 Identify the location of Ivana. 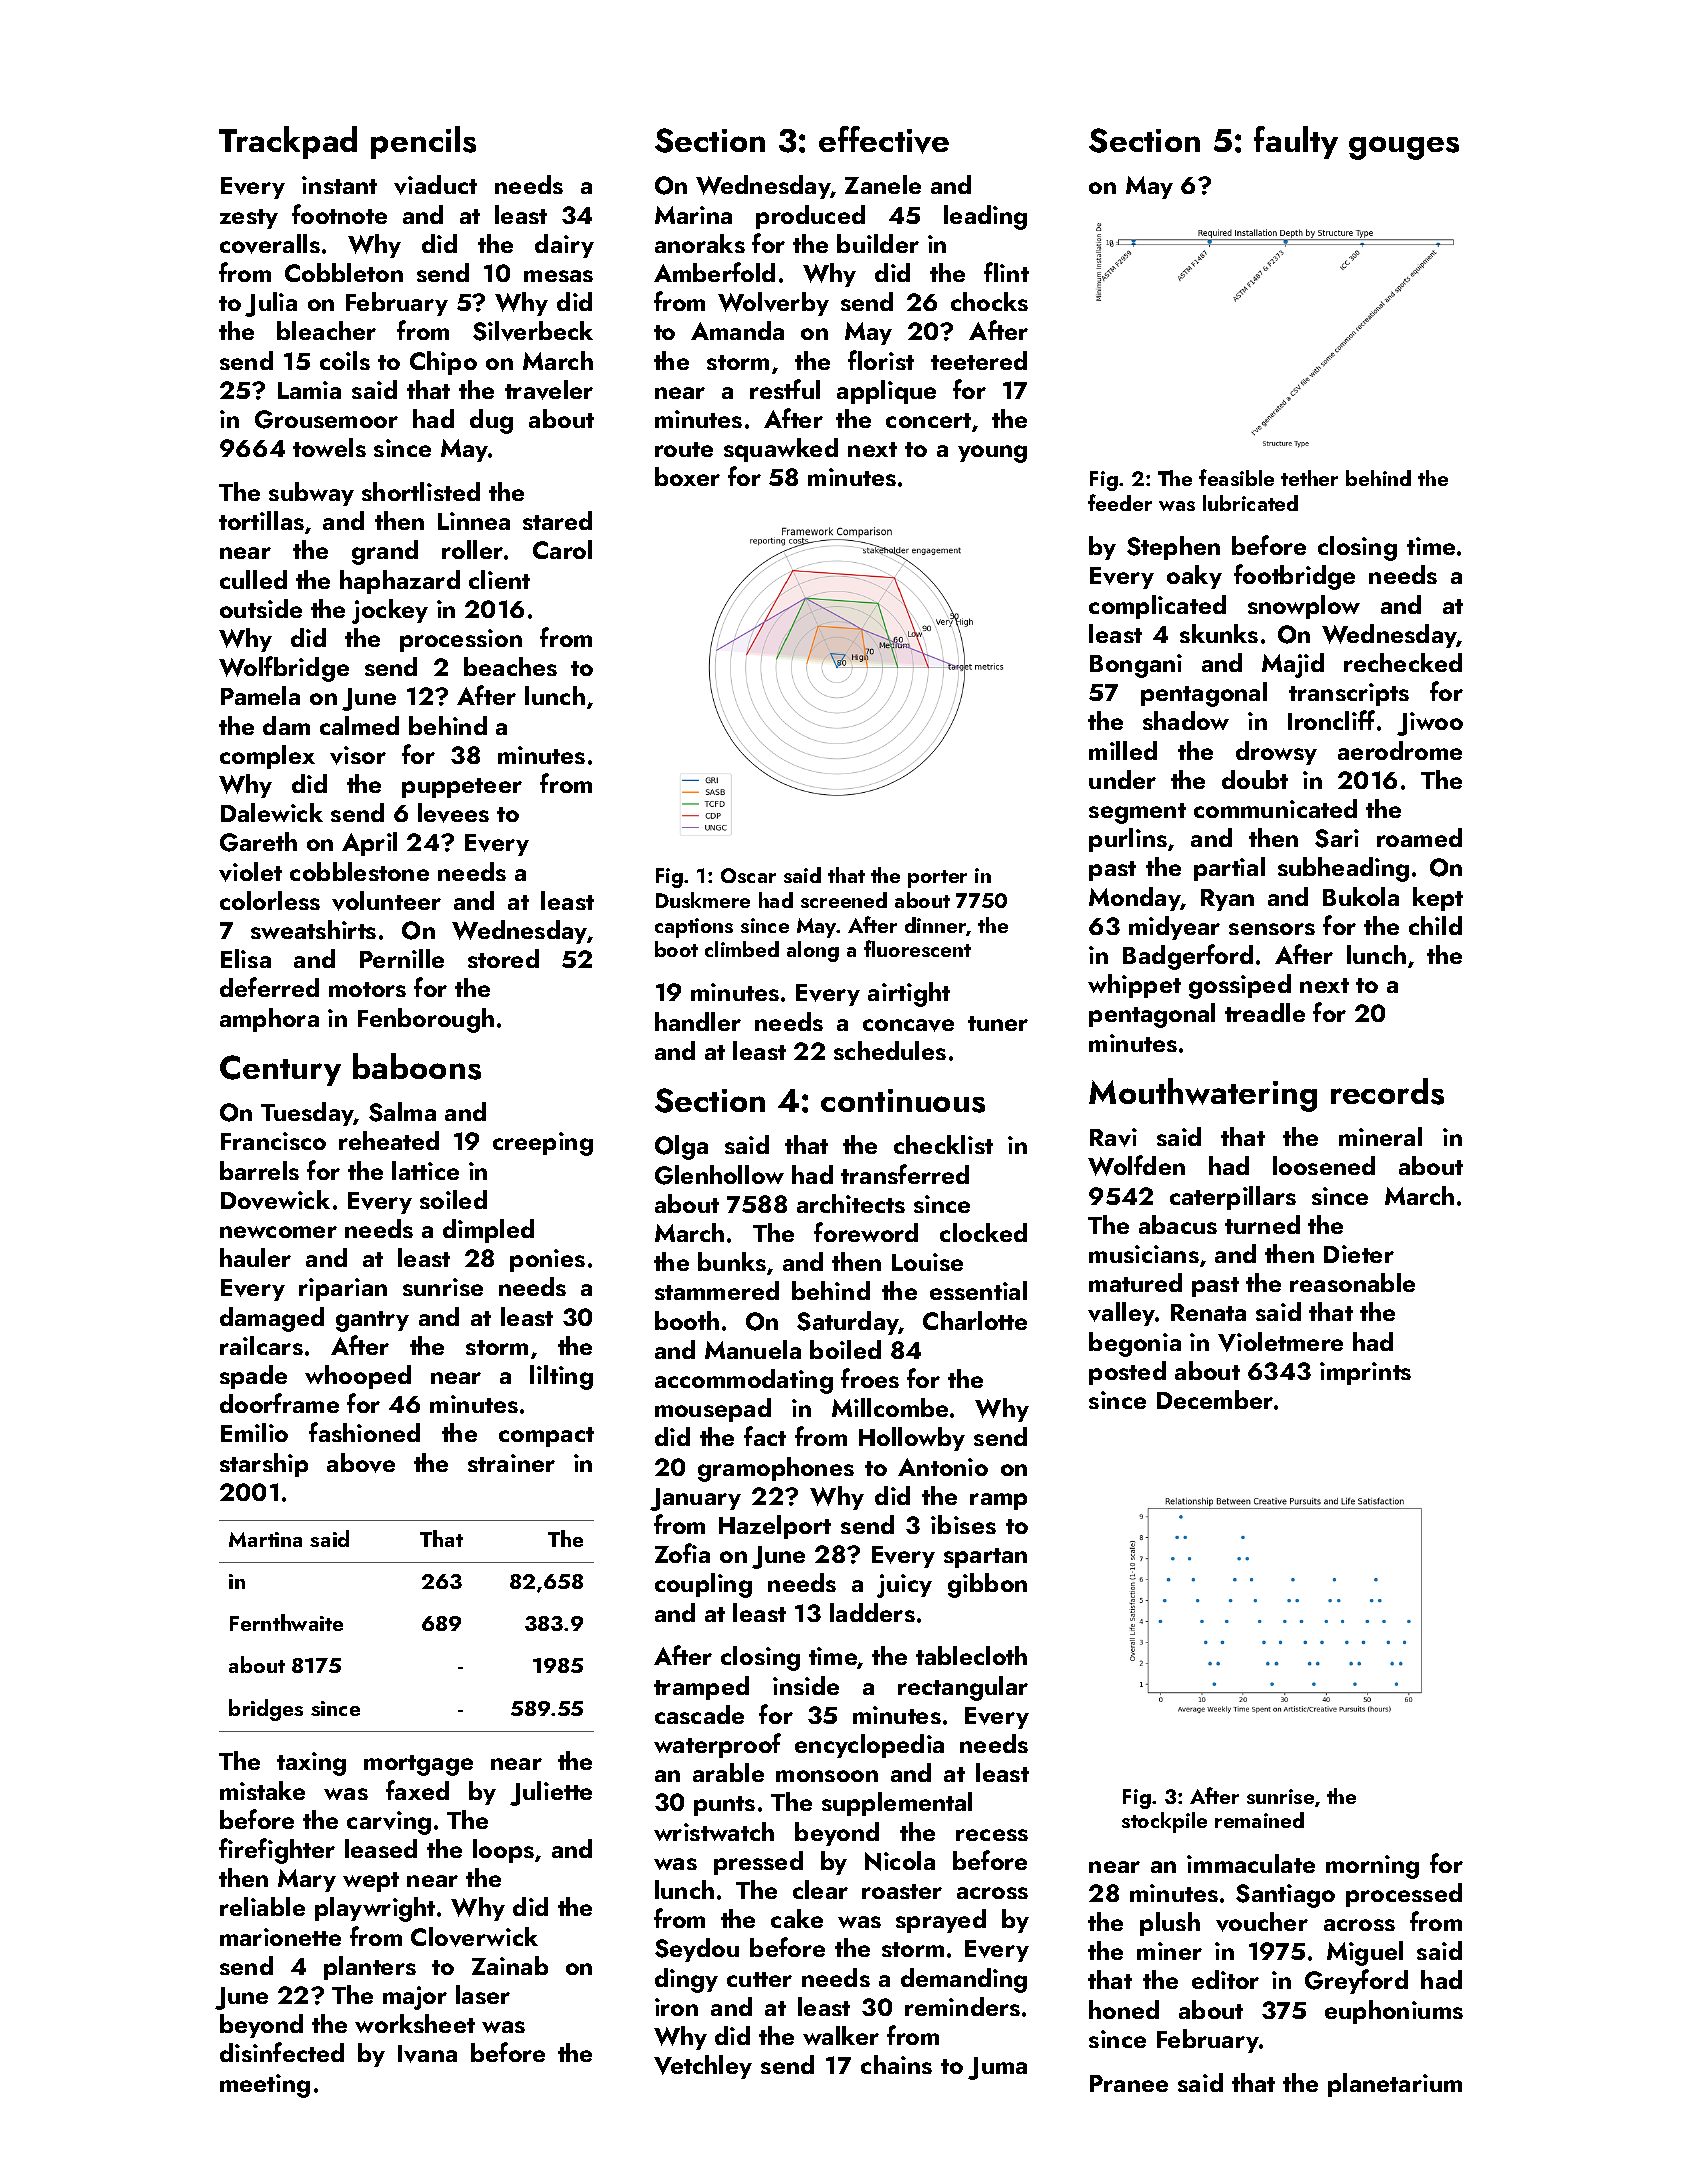
(427, 2054).
